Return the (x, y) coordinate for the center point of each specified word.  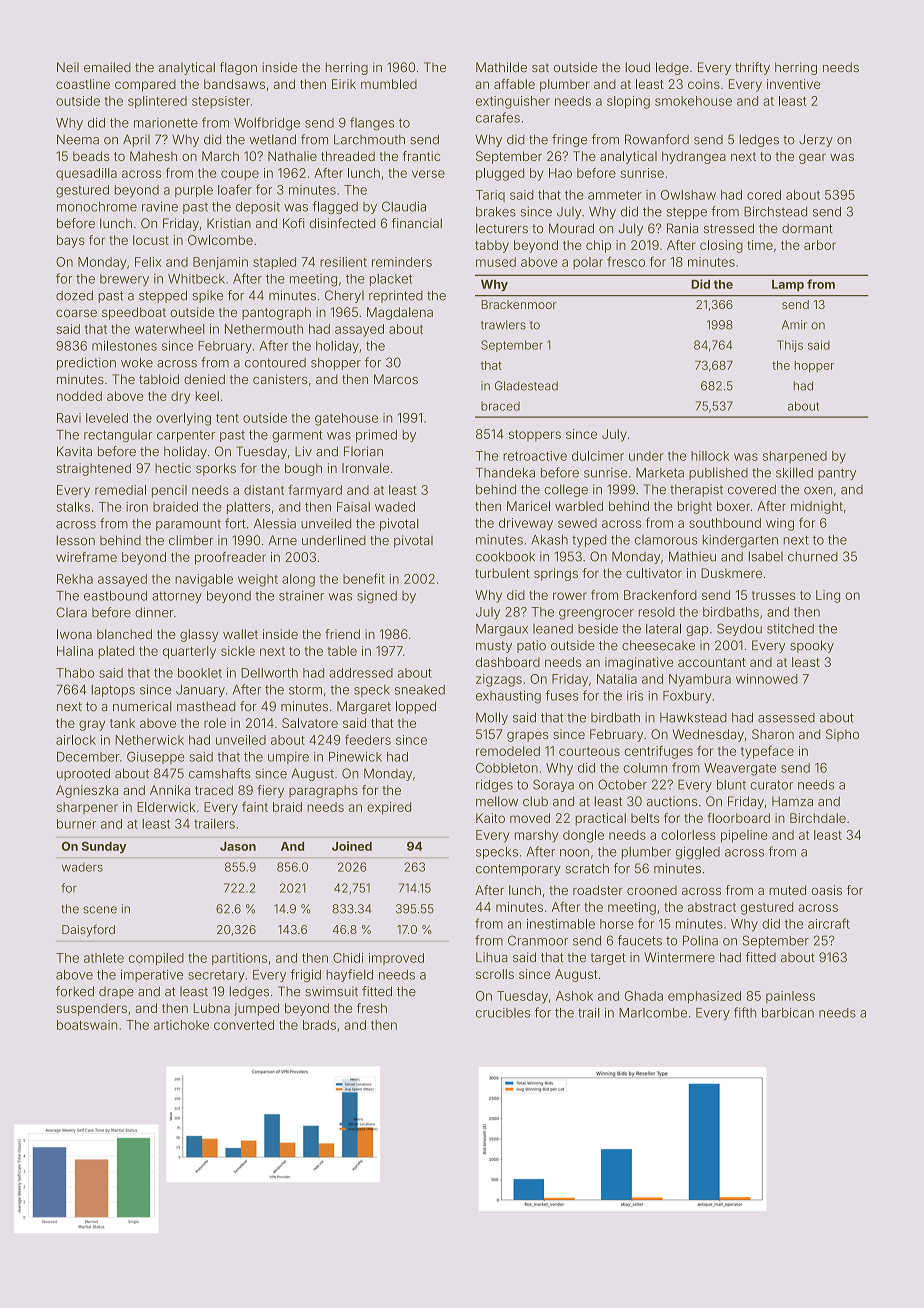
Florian (363, 451)
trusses (773, 595)
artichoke (181, 1025)
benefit (364, 578)
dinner (154, 612)
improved (396, 959)
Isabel (765, 556)
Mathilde (501, 67)
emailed (107, 67)
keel (207, 396)
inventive (793, 84)
